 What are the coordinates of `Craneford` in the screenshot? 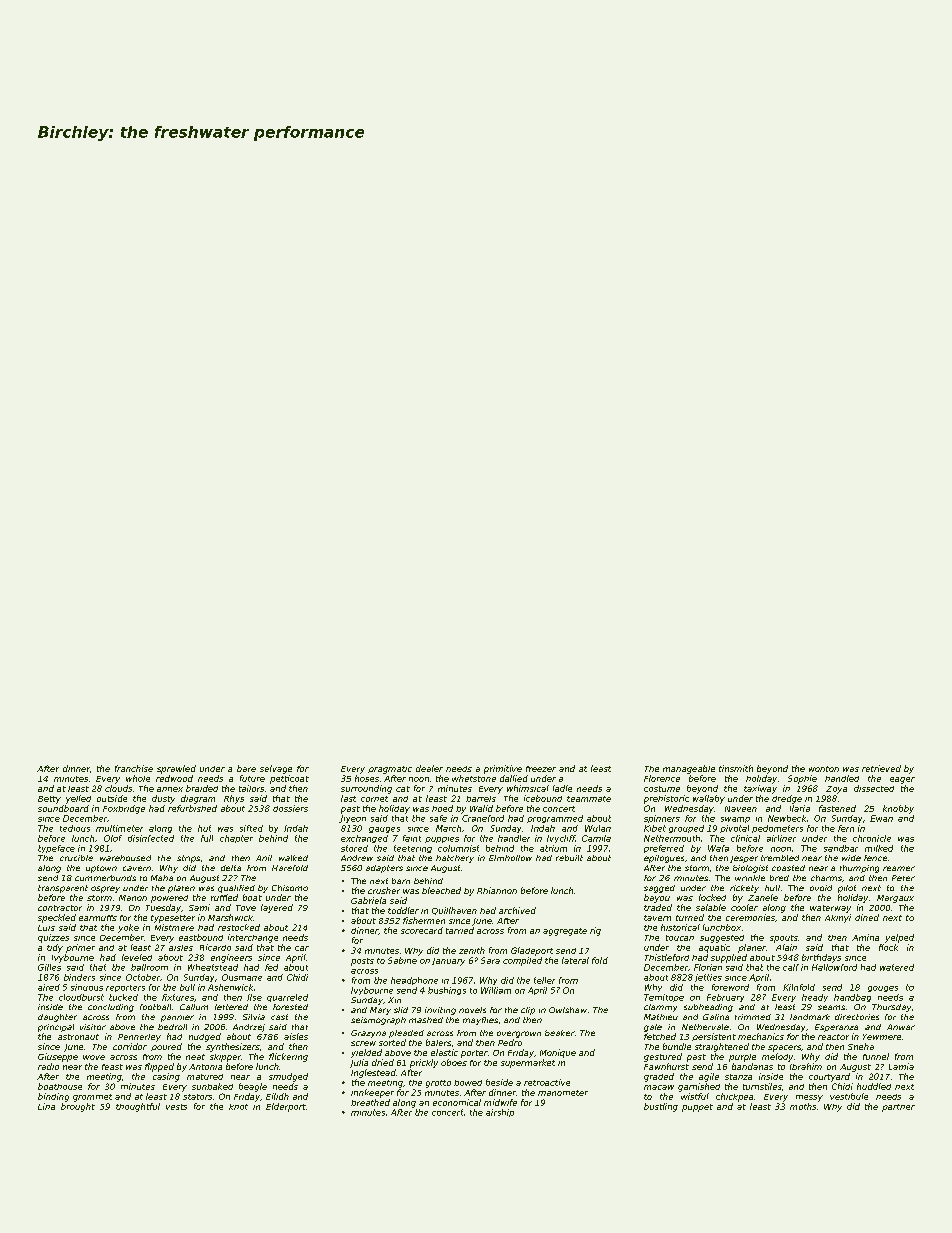 It's located at (483, 818).
